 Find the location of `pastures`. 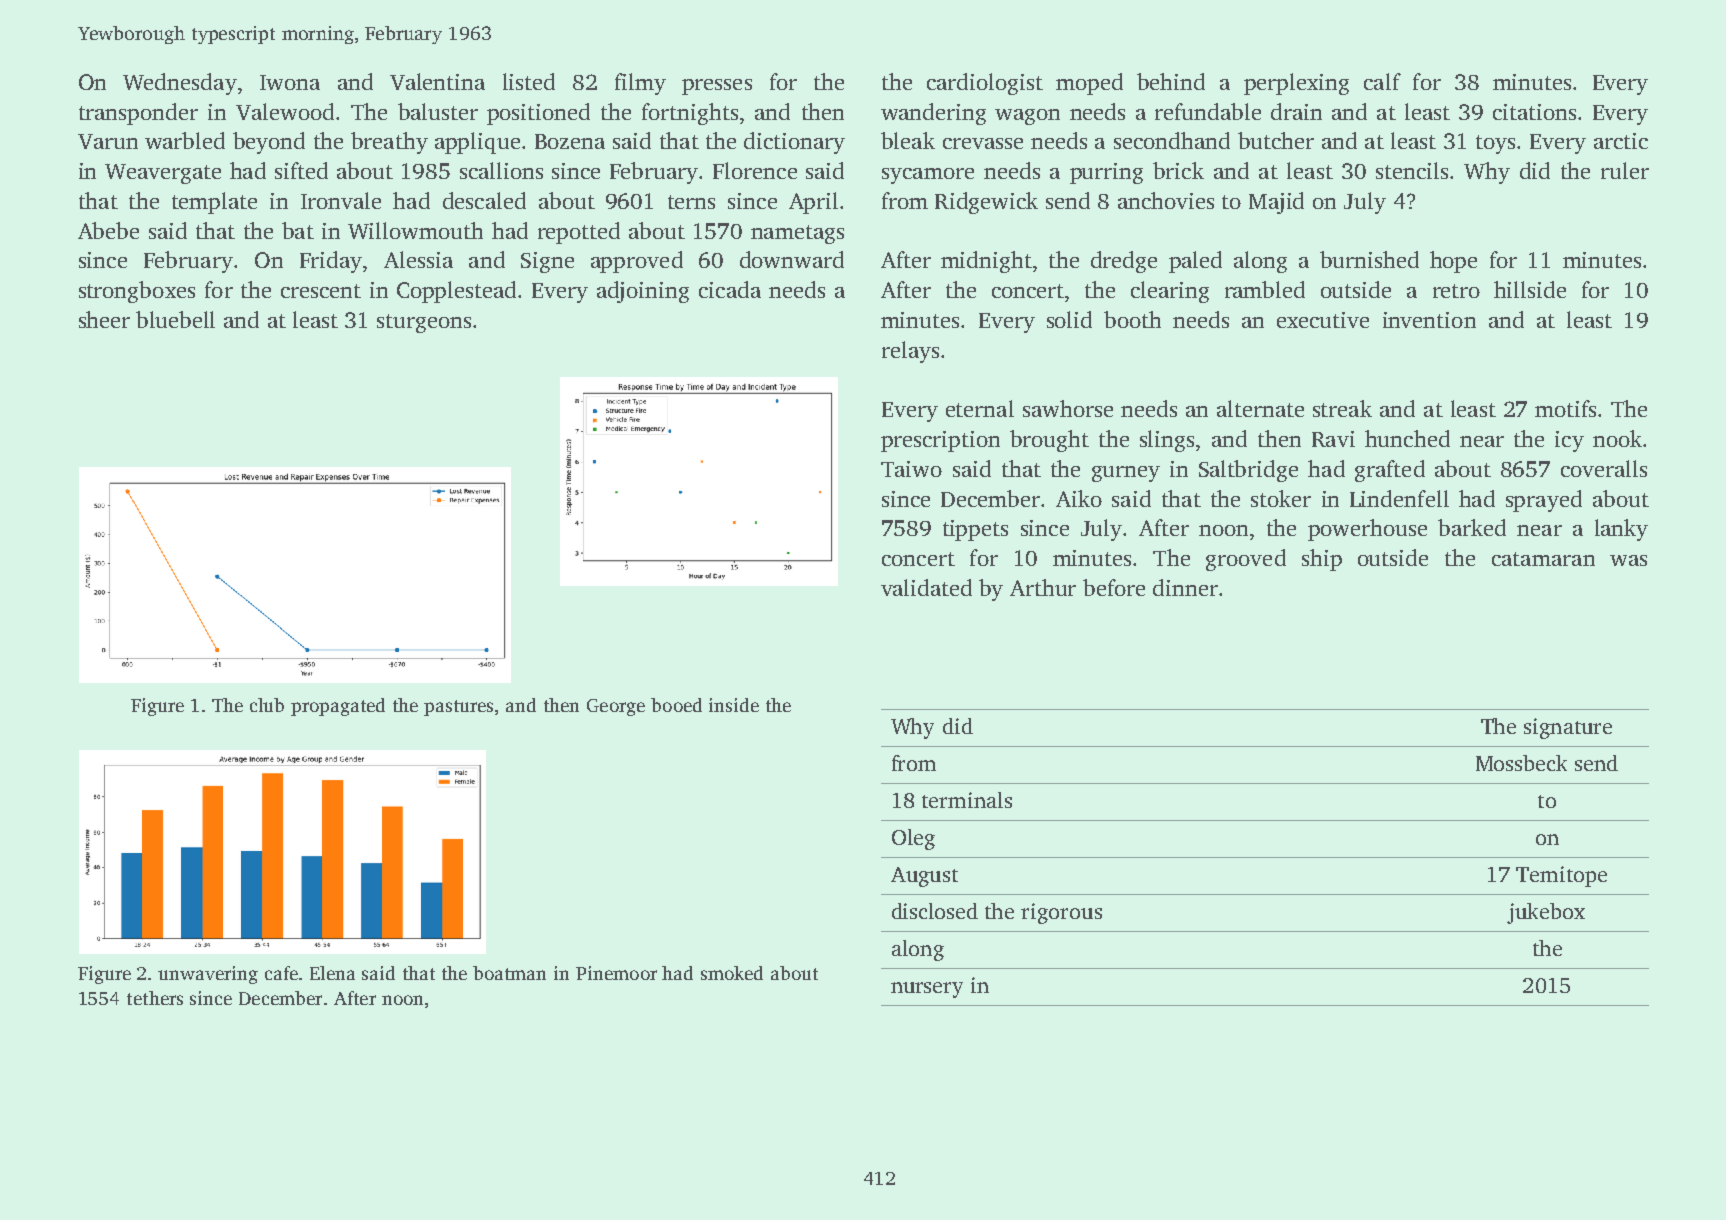

pastures is located at coordinates (458, 708).
